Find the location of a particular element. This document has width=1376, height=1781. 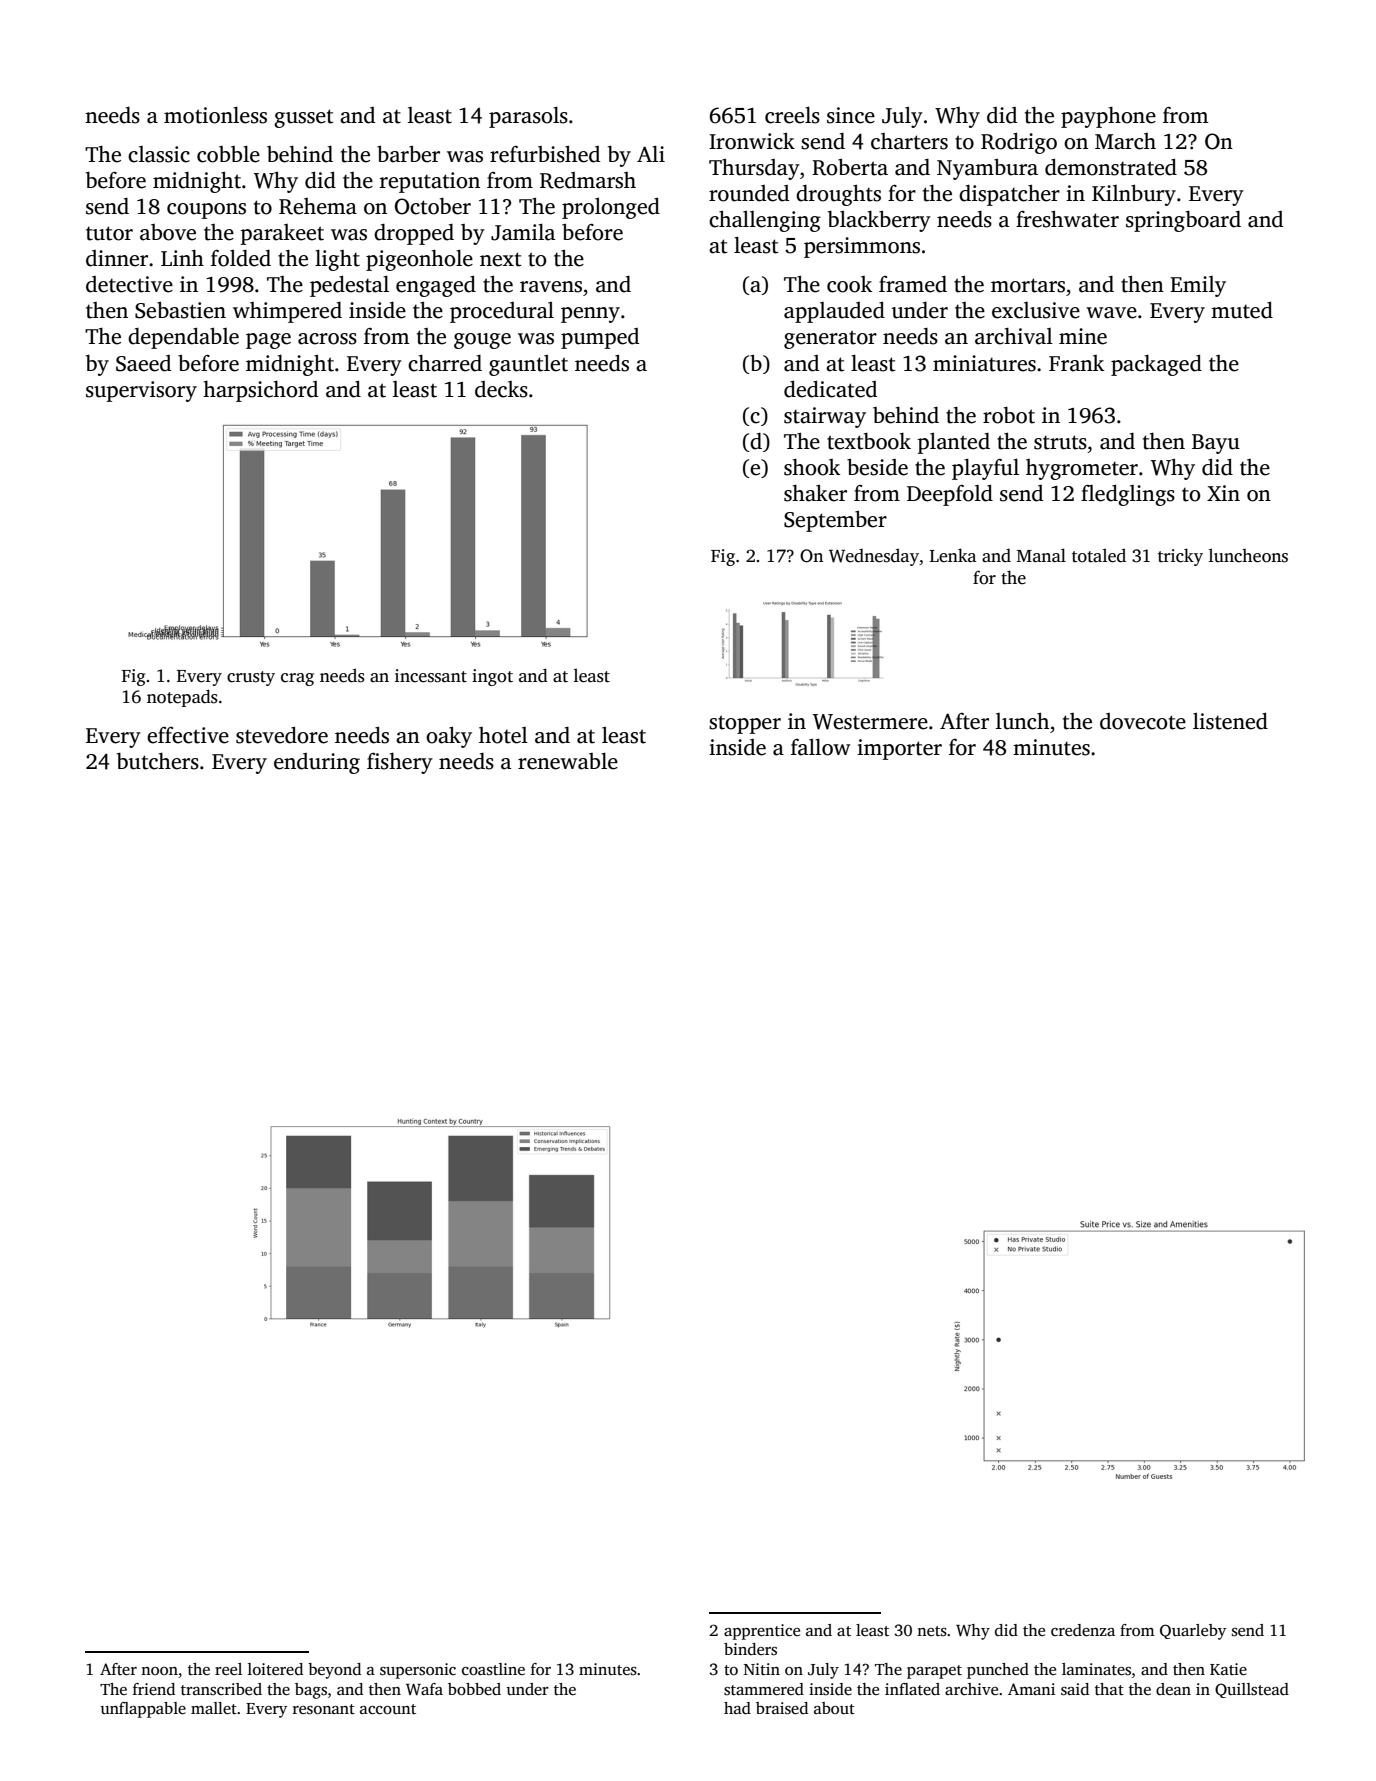

pedestal is located at coordinates (349, 286).
